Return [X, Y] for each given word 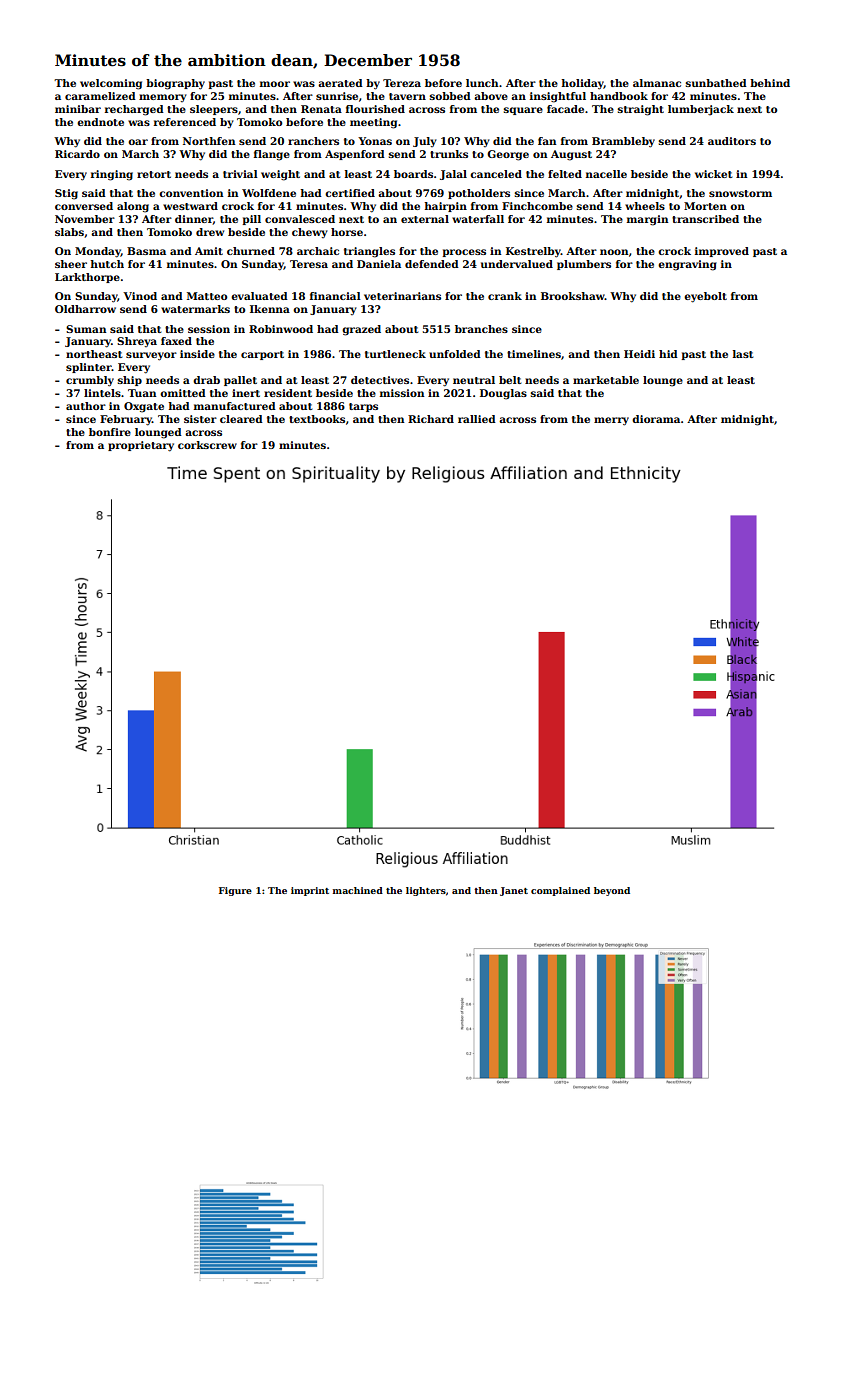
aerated [340, 83]
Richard [431, 419]
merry [611, 421]
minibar [78, 109]
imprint [310, 891]
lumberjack [701, 110]
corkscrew [207, 445]
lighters [426, 891]
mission [402, 393]
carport [262, 355]
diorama [656, 419]
